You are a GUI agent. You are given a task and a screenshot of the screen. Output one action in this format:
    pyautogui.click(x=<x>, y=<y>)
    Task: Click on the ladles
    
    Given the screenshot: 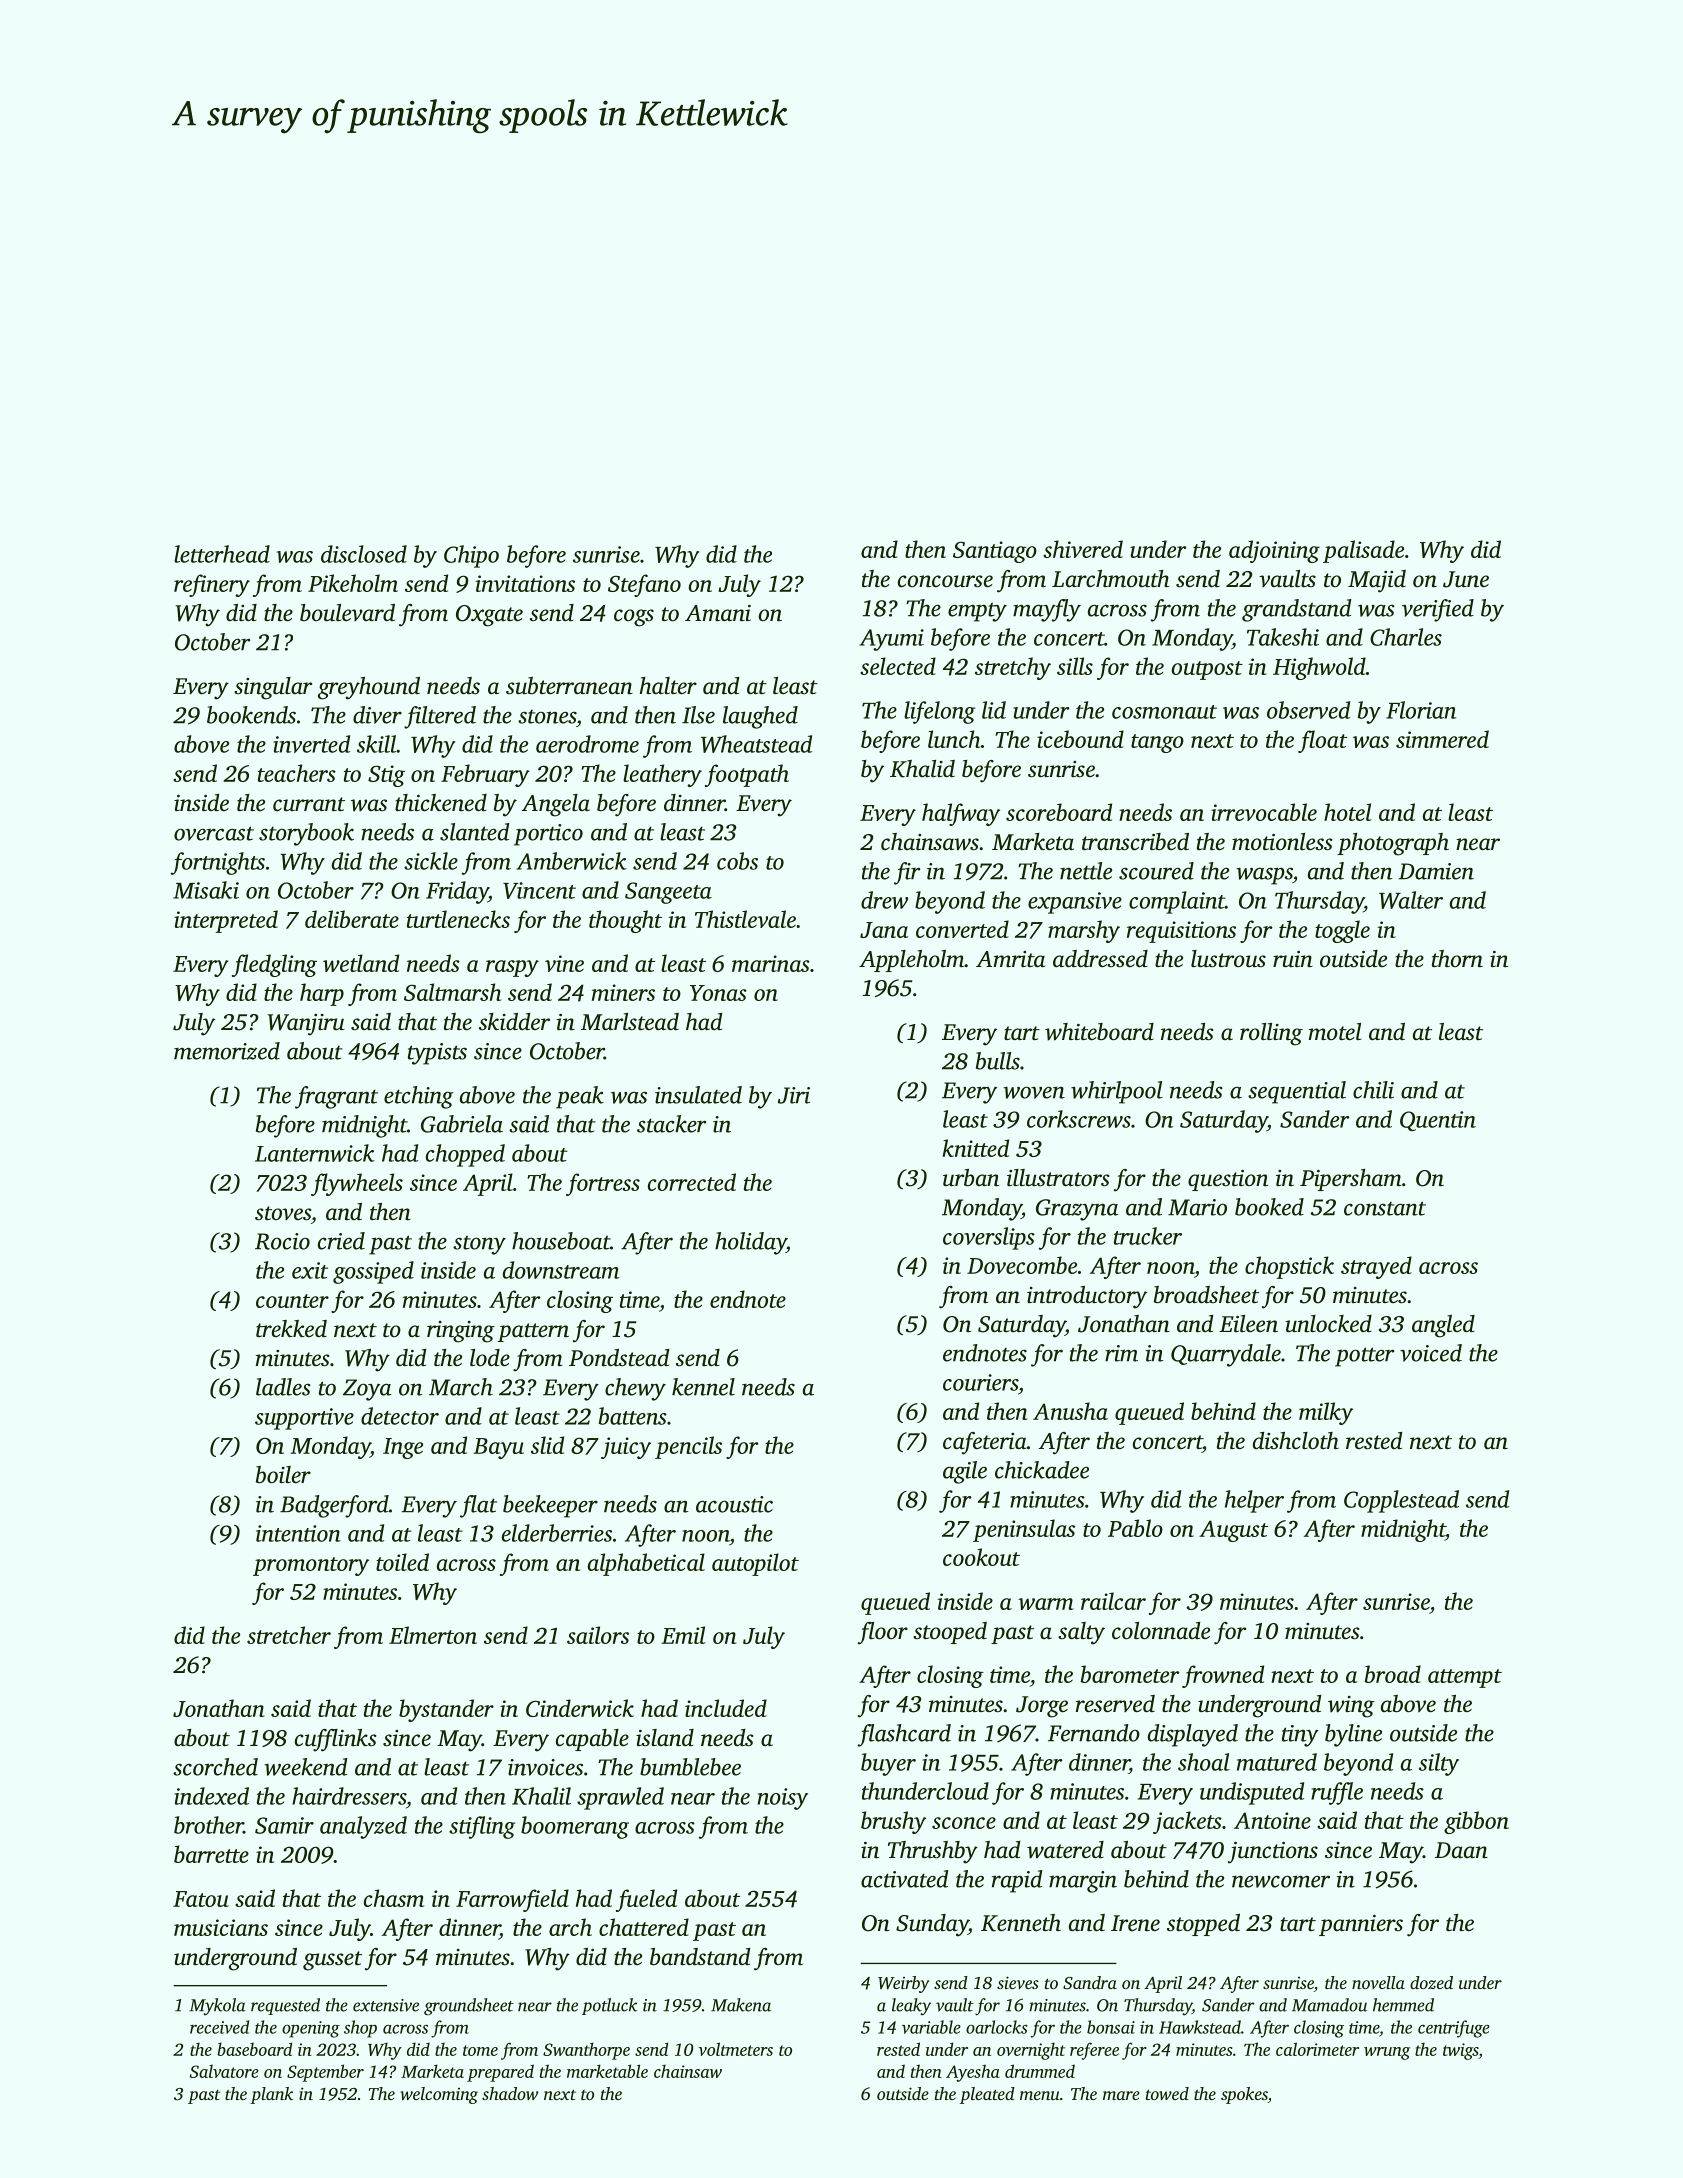 What is the action you would take?
    pyautogui.click(x=283, y=1387)
